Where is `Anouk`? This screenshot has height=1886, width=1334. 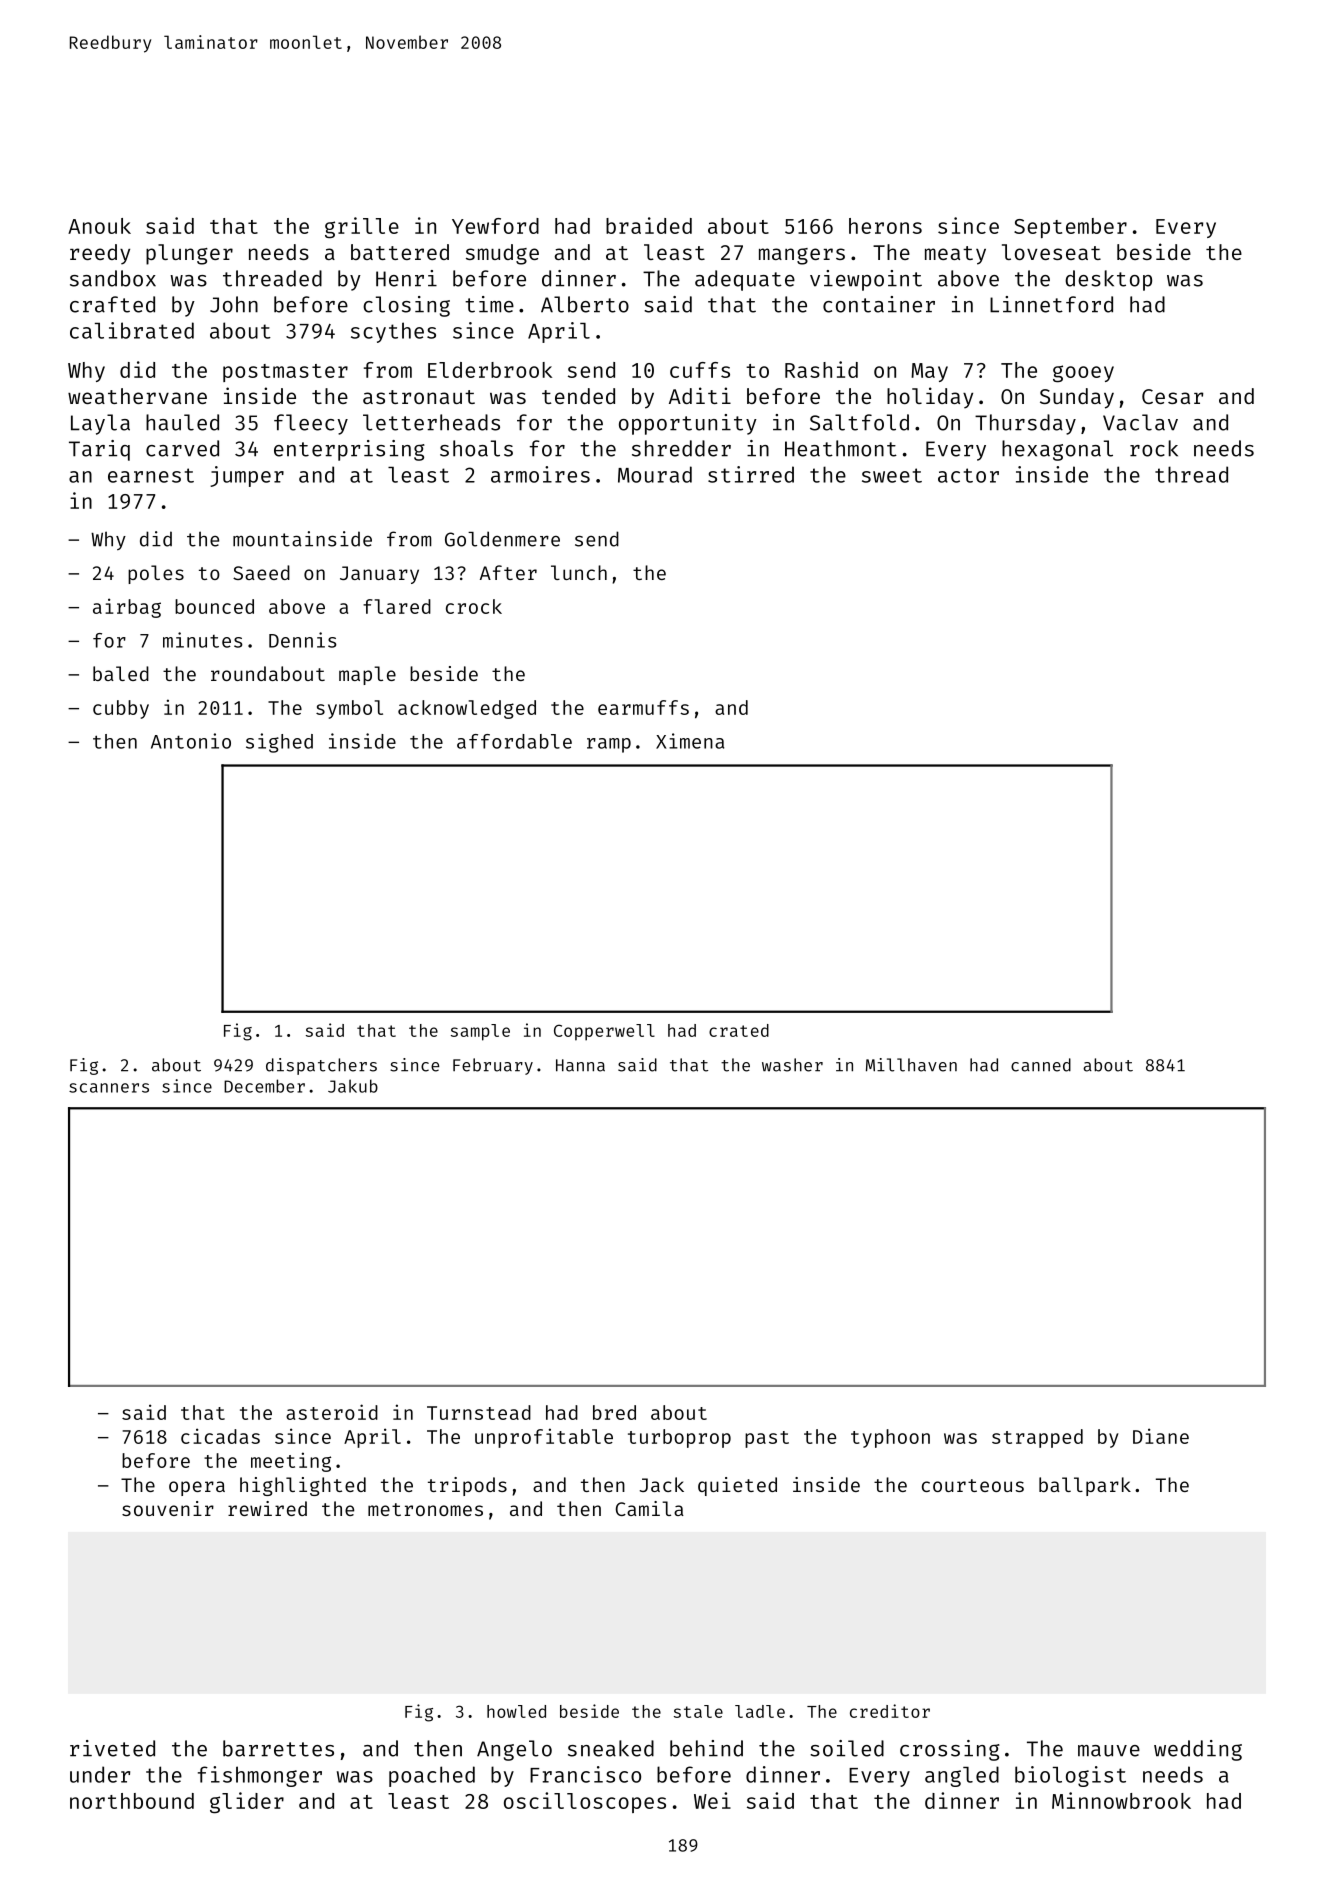 Anouk is located at coordinates (99, 226).
